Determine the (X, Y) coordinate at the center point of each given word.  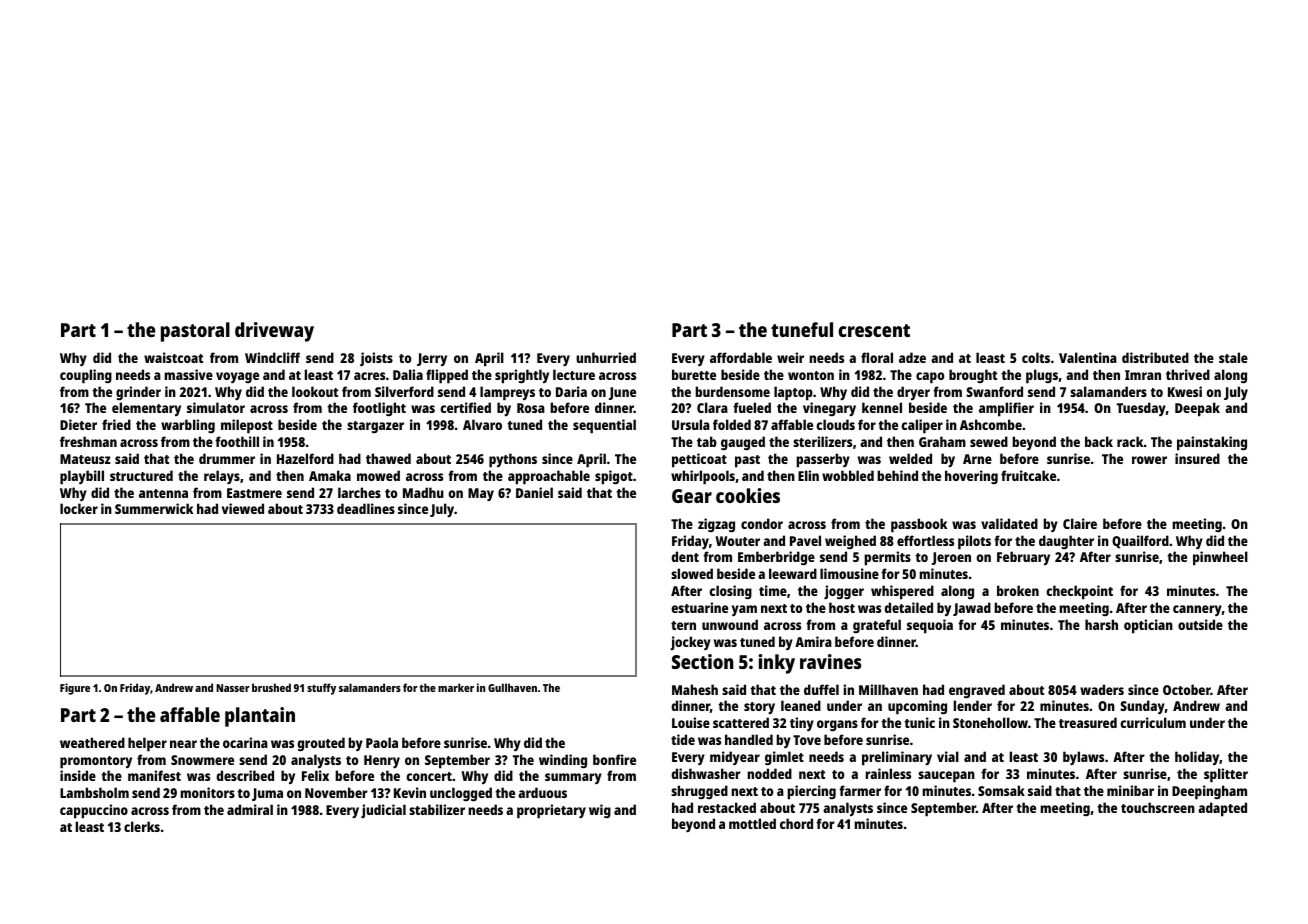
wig (600, 811)
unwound (730, 624)
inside (78, 775)
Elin (808, 475)
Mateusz (85, 459)
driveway (274, 332)
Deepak (1197, 409)
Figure (75, 689)
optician (1148, 626)
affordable (741, 357)
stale (1233, 357)
